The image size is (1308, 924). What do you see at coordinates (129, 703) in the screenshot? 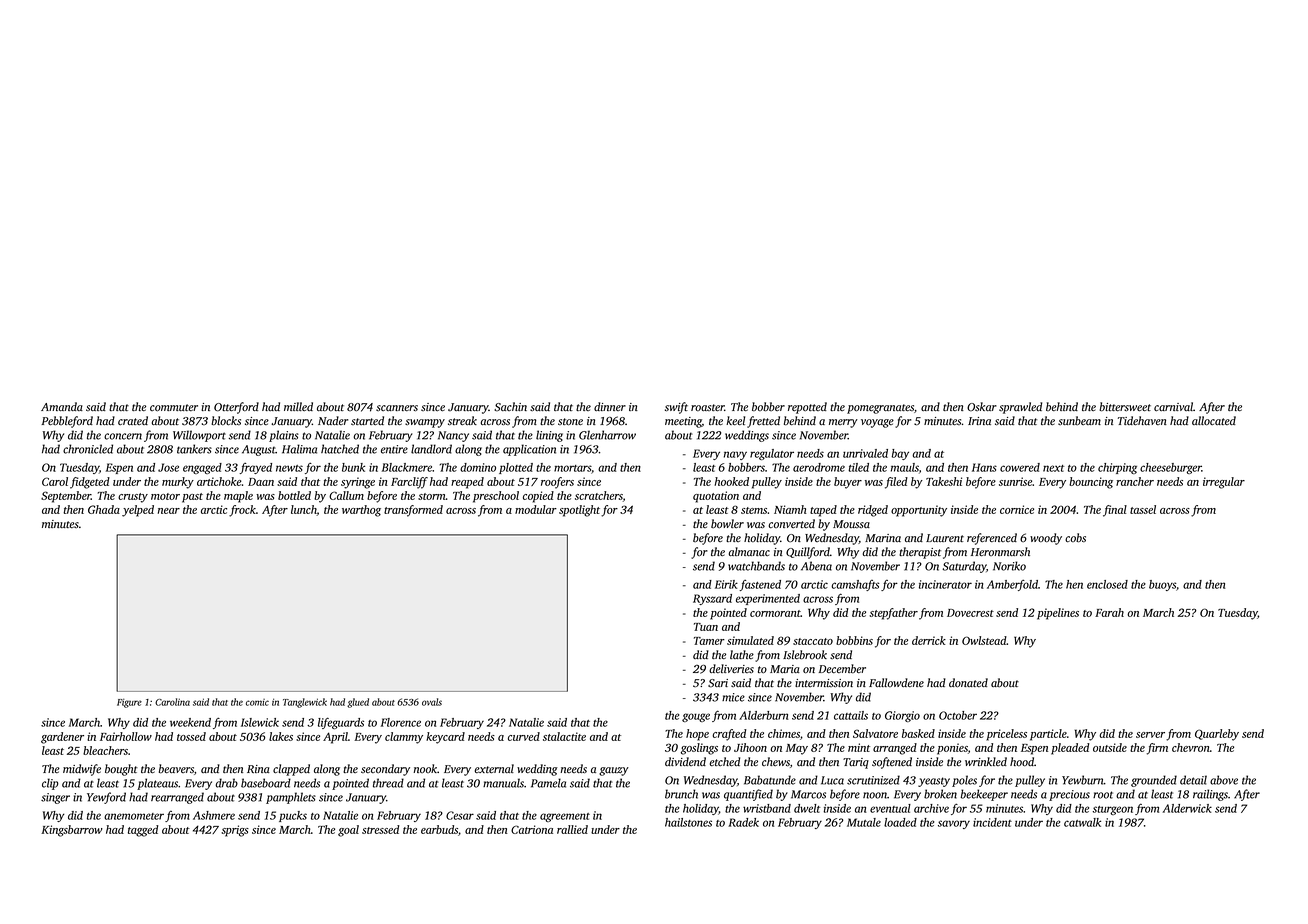
I see `Figure` at bounding box center [129, 703].
